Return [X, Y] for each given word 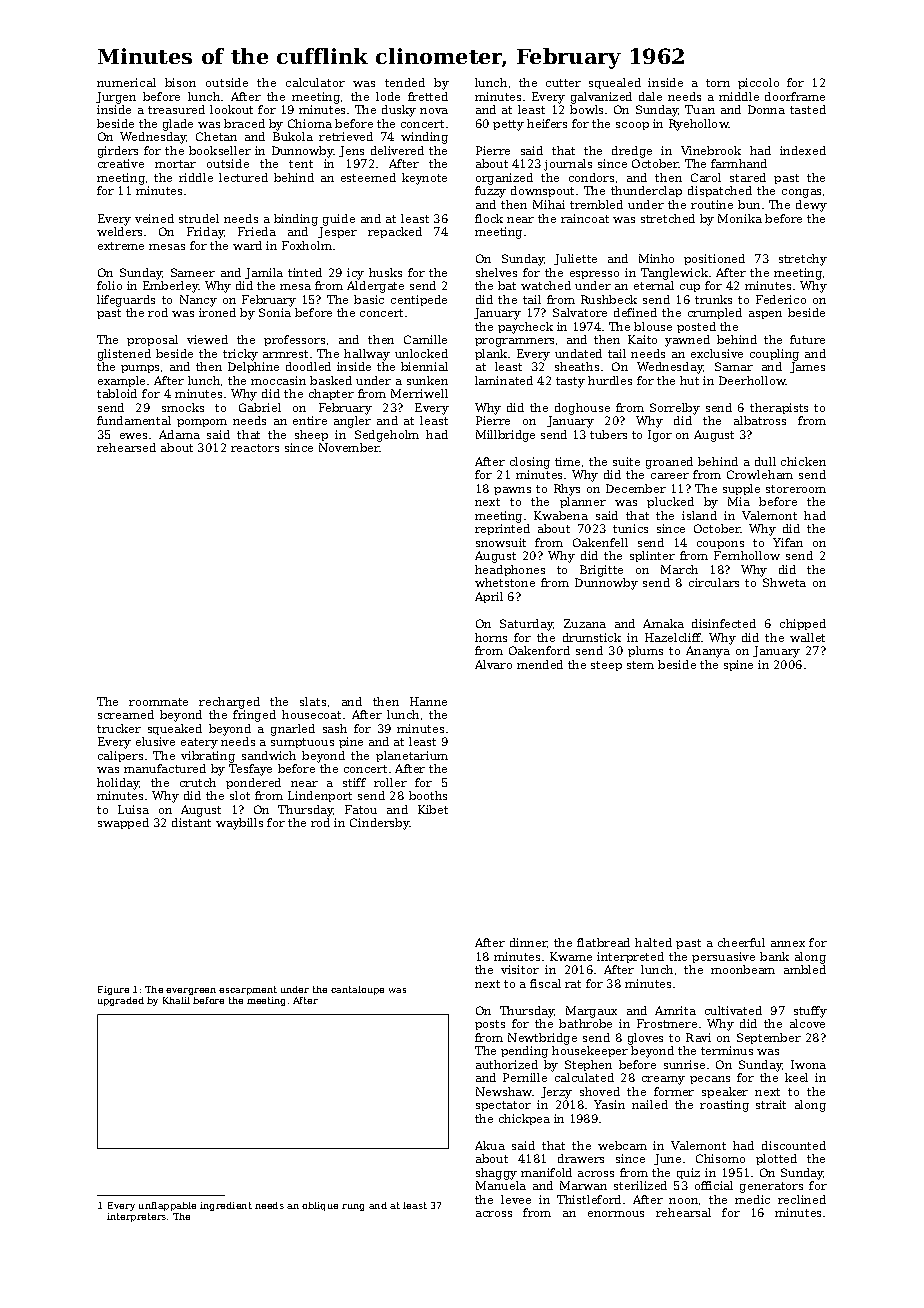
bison [180, 82]
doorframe [795, 96]
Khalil [176, 1000]
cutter [563, 83]
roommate [158, 702]
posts [490, 1025]
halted [653, 942]
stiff [354, 782]
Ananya [708, 652]
